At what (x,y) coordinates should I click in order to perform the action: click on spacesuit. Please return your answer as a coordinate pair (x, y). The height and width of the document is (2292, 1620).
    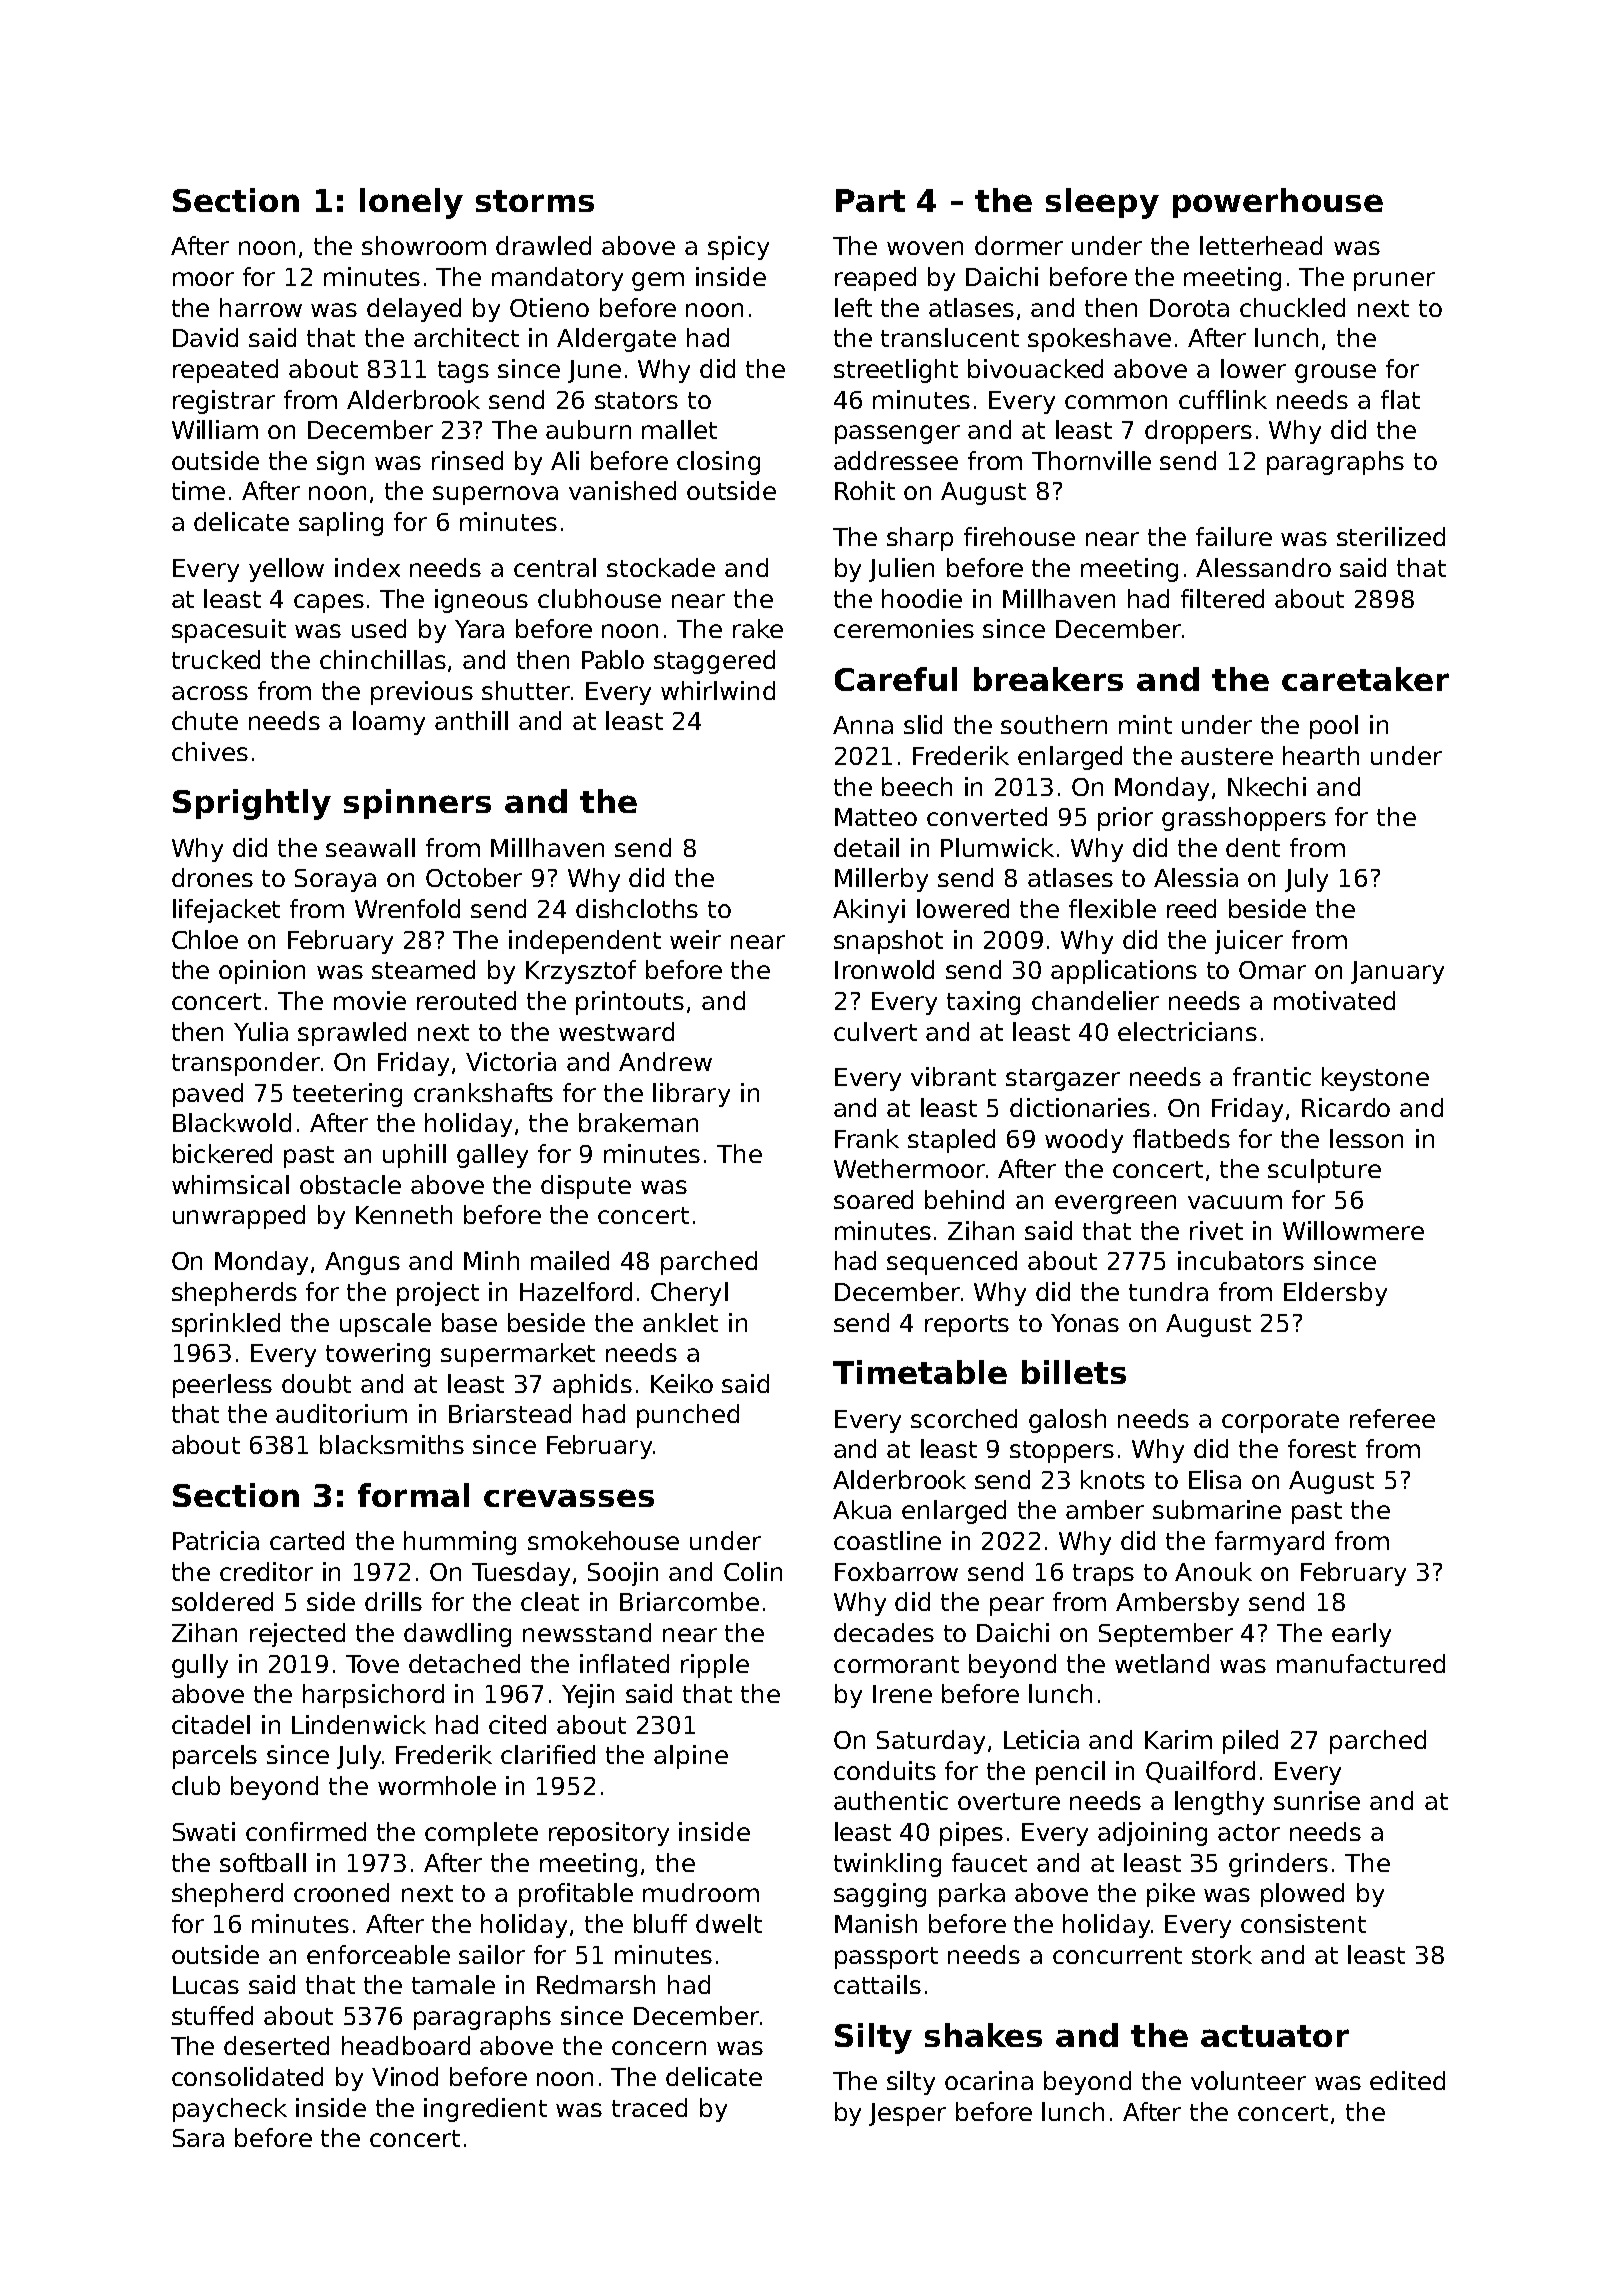
    Looking at the image, I should click on (229, 631).
